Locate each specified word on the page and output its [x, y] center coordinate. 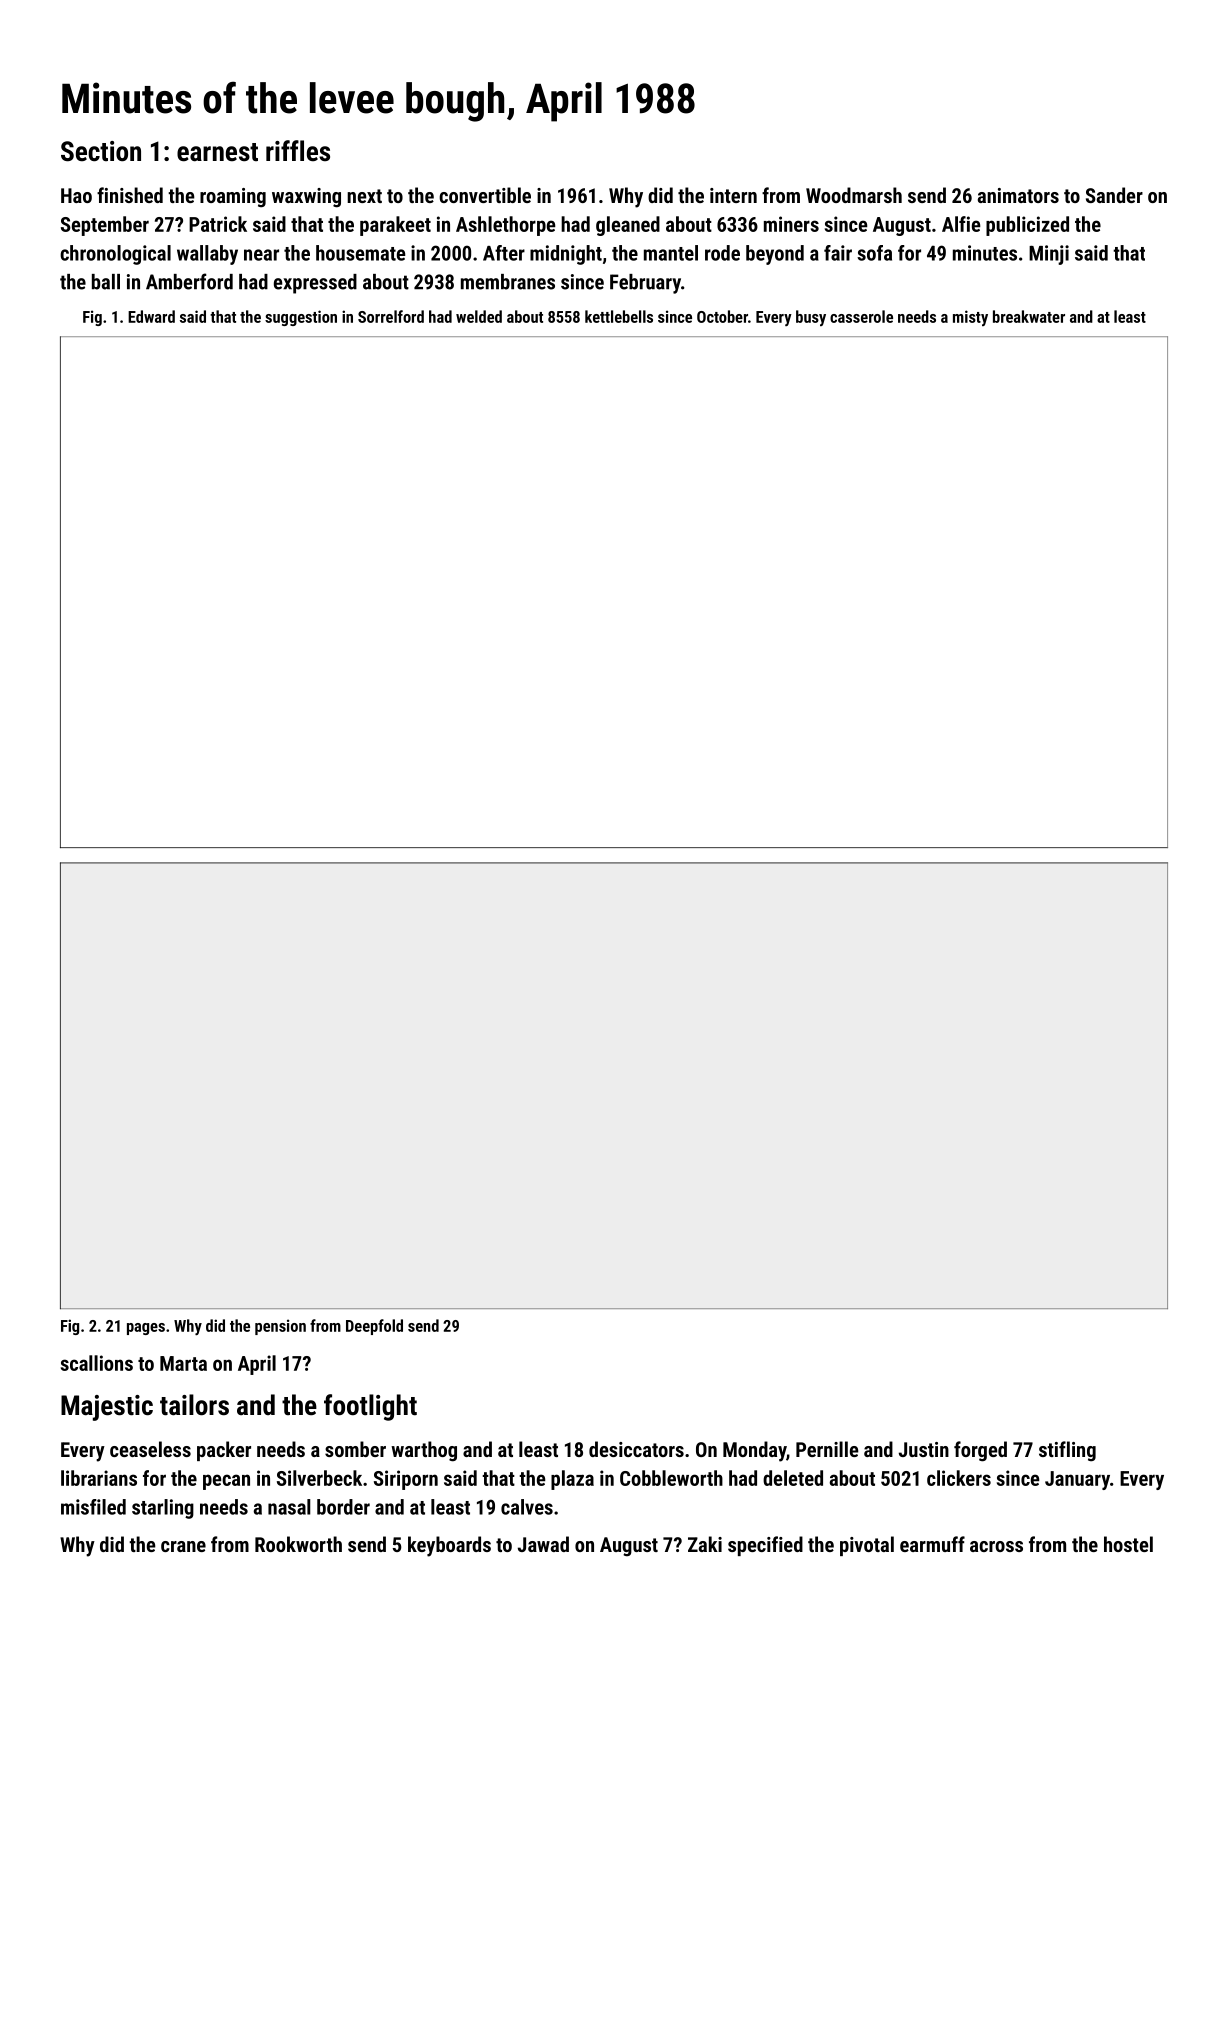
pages [146, 1329]
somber [355, 1449]
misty [970, 318]
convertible [485, 195]
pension [280, 1327]
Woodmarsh [854, 195]
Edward [151, 316]
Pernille [827, 1449]
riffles [298, 150]
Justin [924, 1449]
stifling [1067, 1451]
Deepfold [374, 1327]
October [722, 316]
